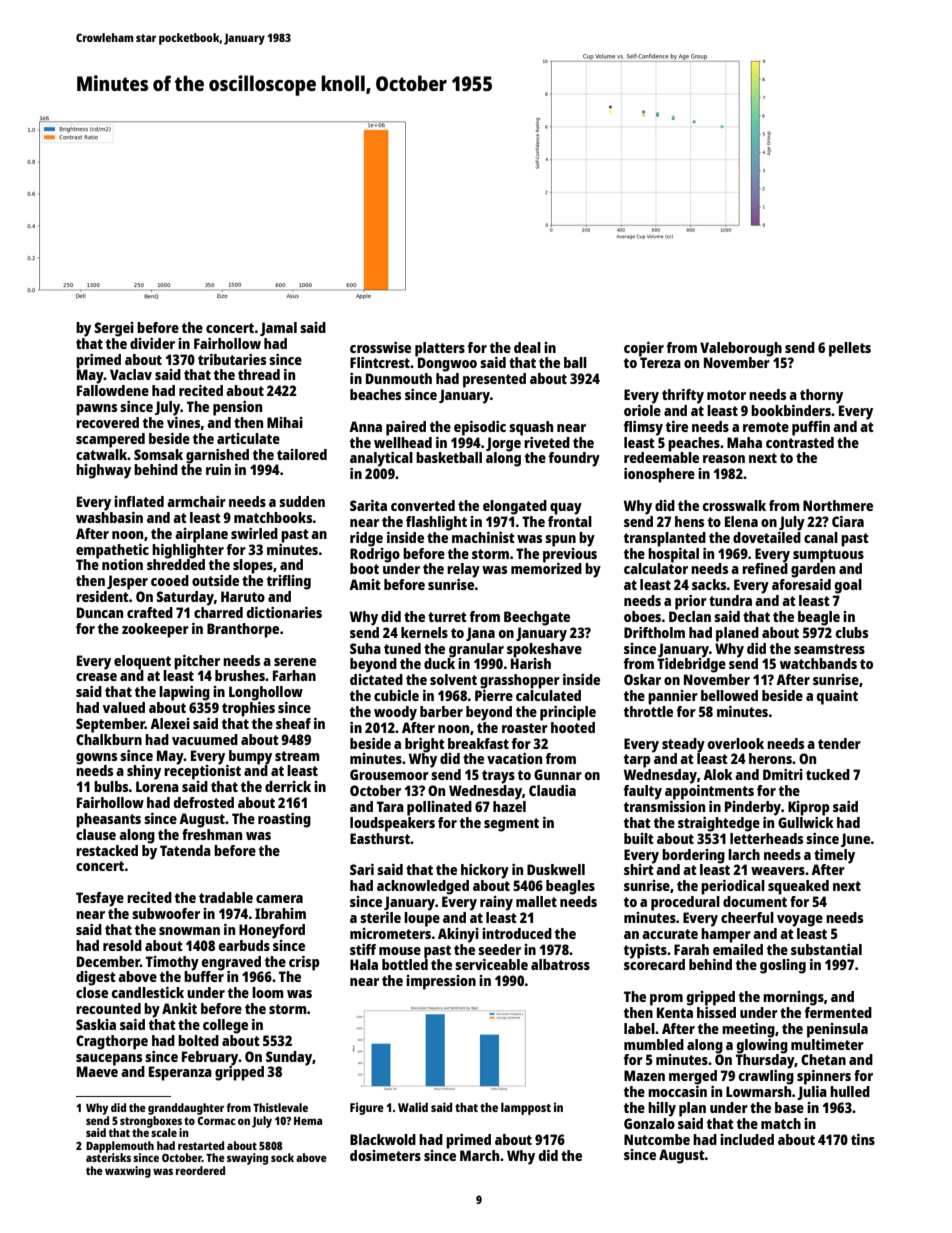 Image resolution: width=952 pixels, height=1233 pixels. I want to click on platters, so click(440, 349).
